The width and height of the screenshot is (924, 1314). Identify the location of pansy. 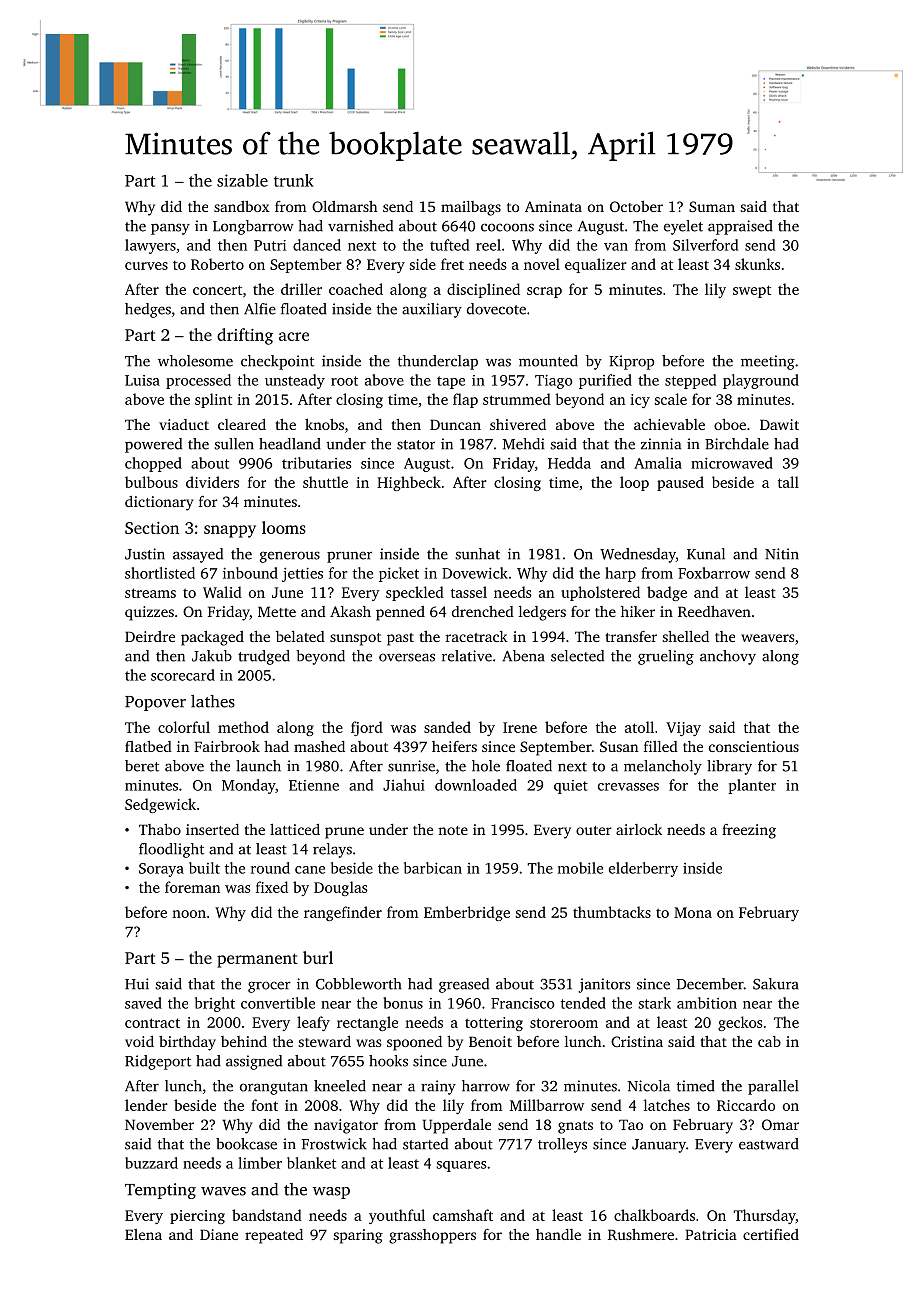
(170, 229).
